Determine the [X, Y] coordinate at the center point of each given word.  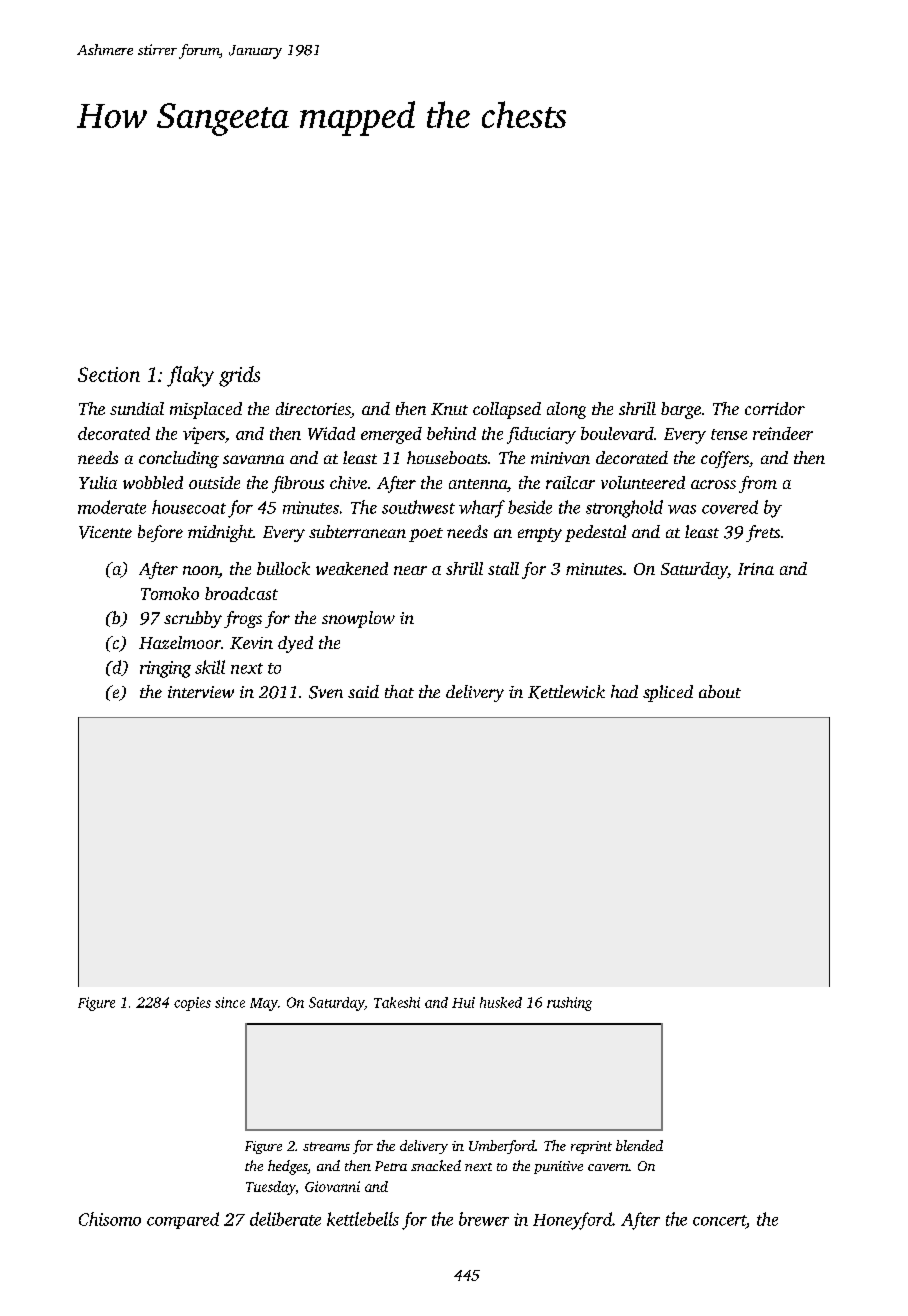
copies [192, 1004]
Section [109, 374]
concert [719, 1220]
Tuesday [271, 1188]
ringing [165, 669]
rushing [569, 1004]
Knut [449, 409]
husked [501, 1002]
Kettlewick [566, 692]
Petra [391, 1166]
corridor [775, 408]
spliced [668, 693]
